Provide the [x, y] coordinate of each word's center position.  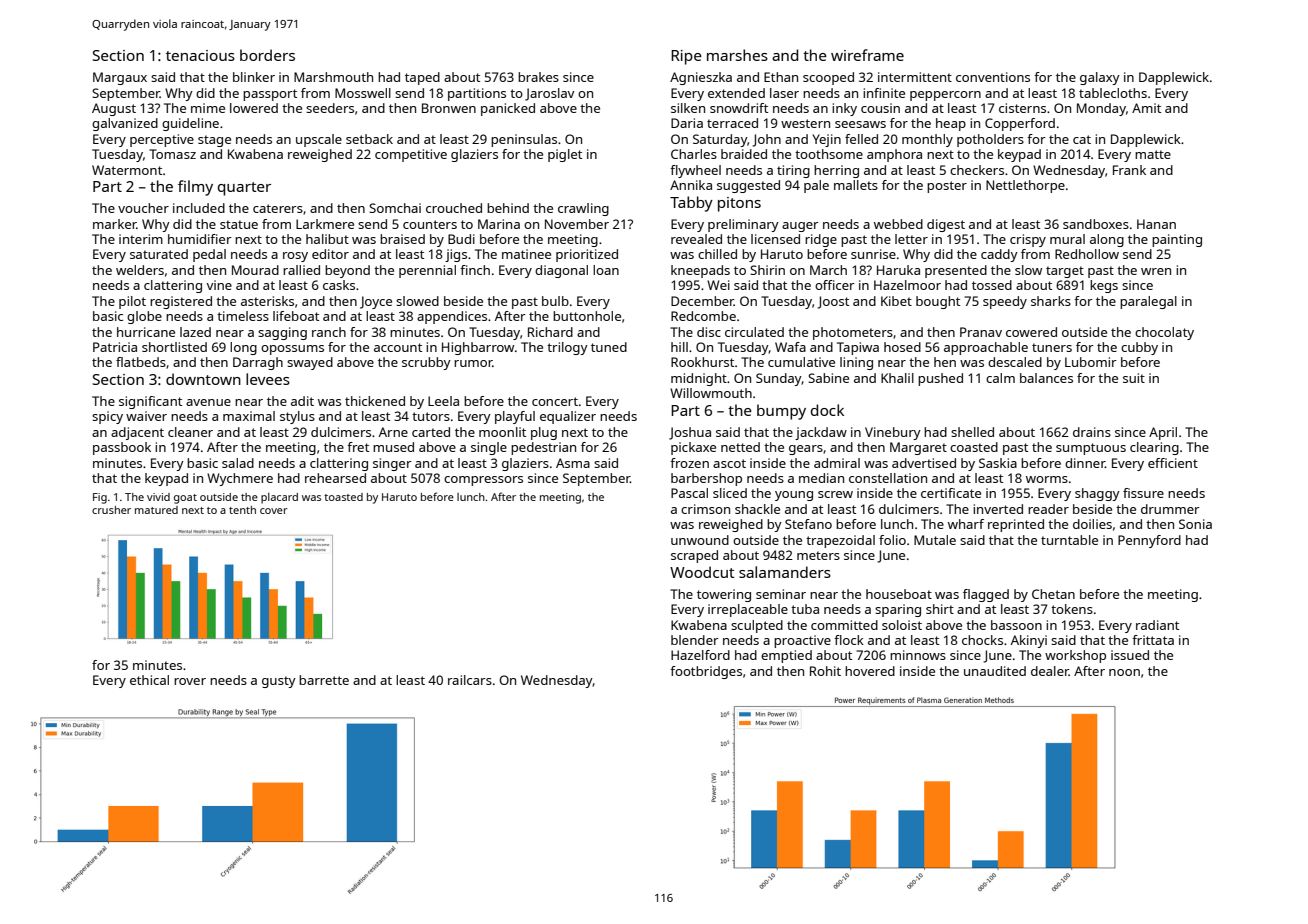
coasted [974, 447]
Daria [687, 123]
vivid [158, 497]
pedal [209, 255]
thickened [375, 401]
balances [1046, 378]
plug [544, 433]
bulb [555, 301]
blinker [254, 77]
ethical [149, 680]
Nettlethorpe [1025, 186]
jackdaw [821, 433]
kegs [1104, 286]
